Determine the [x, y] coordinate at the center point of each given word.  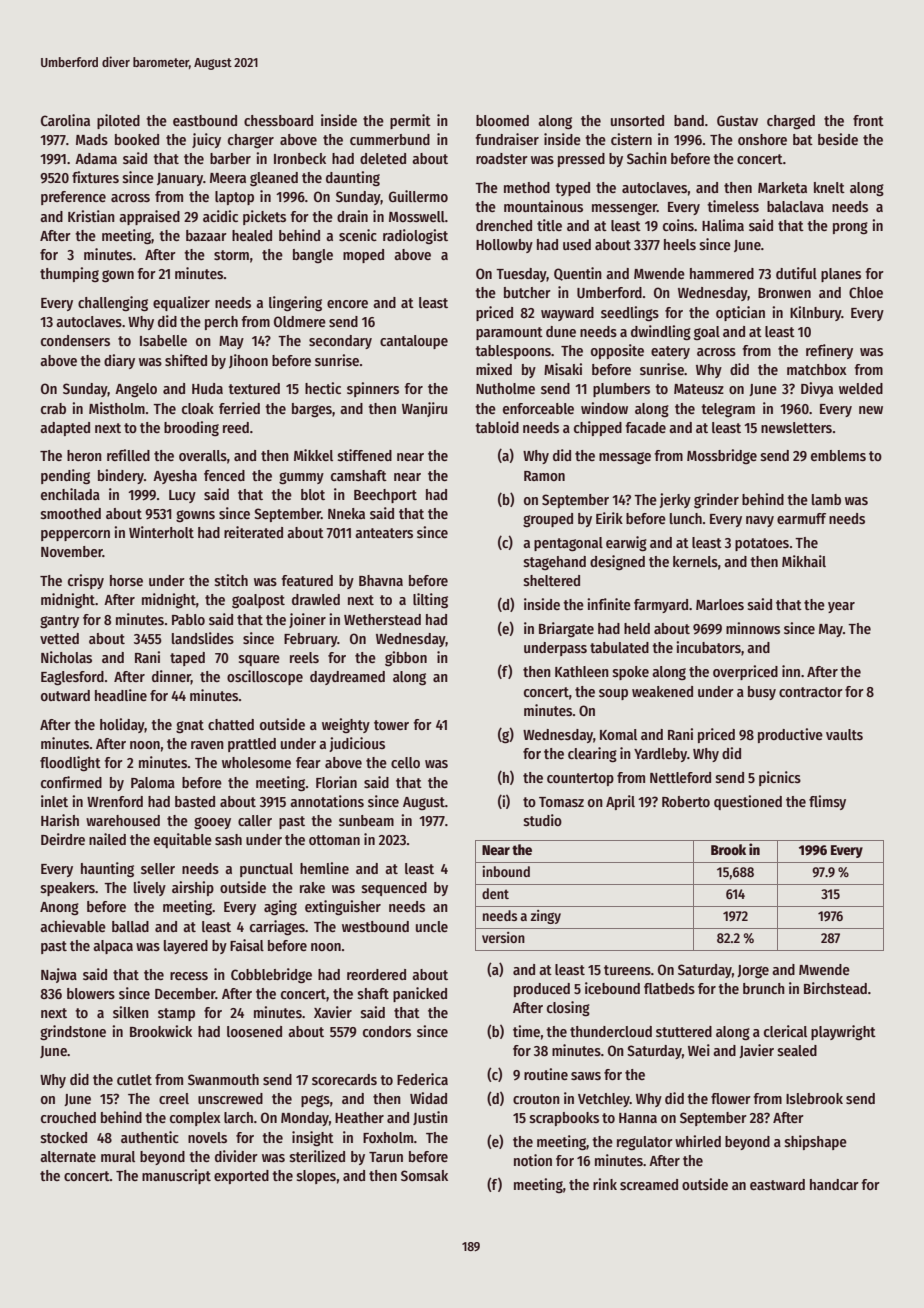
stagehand [555, 563]
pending [65, 477]
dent [495, 893]
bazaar [206, 235]
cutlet [134, 1079]
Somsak [424, 1175]
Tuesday [521, 275]
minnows [753, 628]
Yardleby [660, 755]
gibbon [406, 659]
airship [193, 888]
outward [65, 695]
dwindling [661, 332]
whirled [698, 1141]
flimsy [827, 802]
